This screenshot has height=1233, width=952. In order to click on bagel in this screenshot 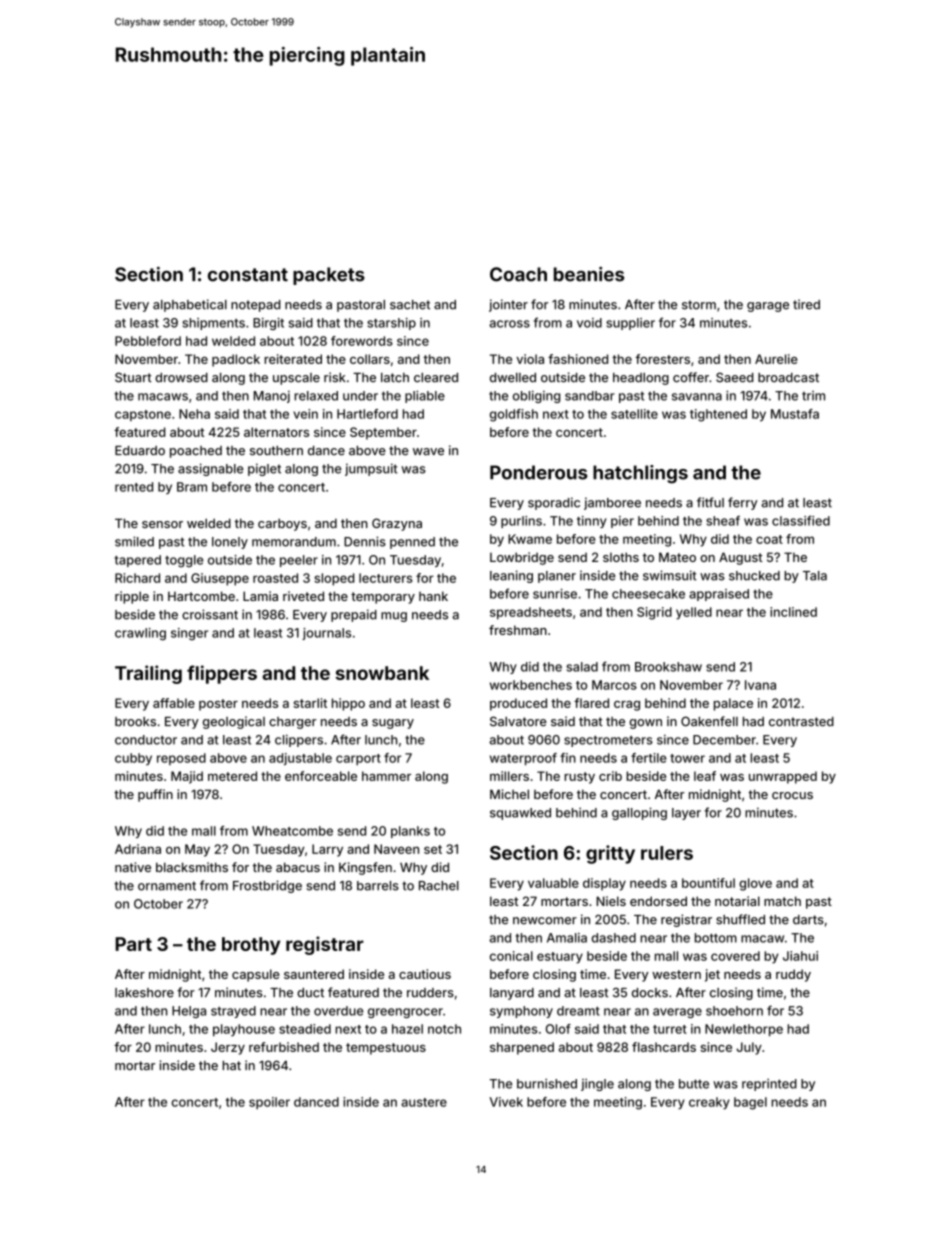, I will do `click(750, 1103)`.
